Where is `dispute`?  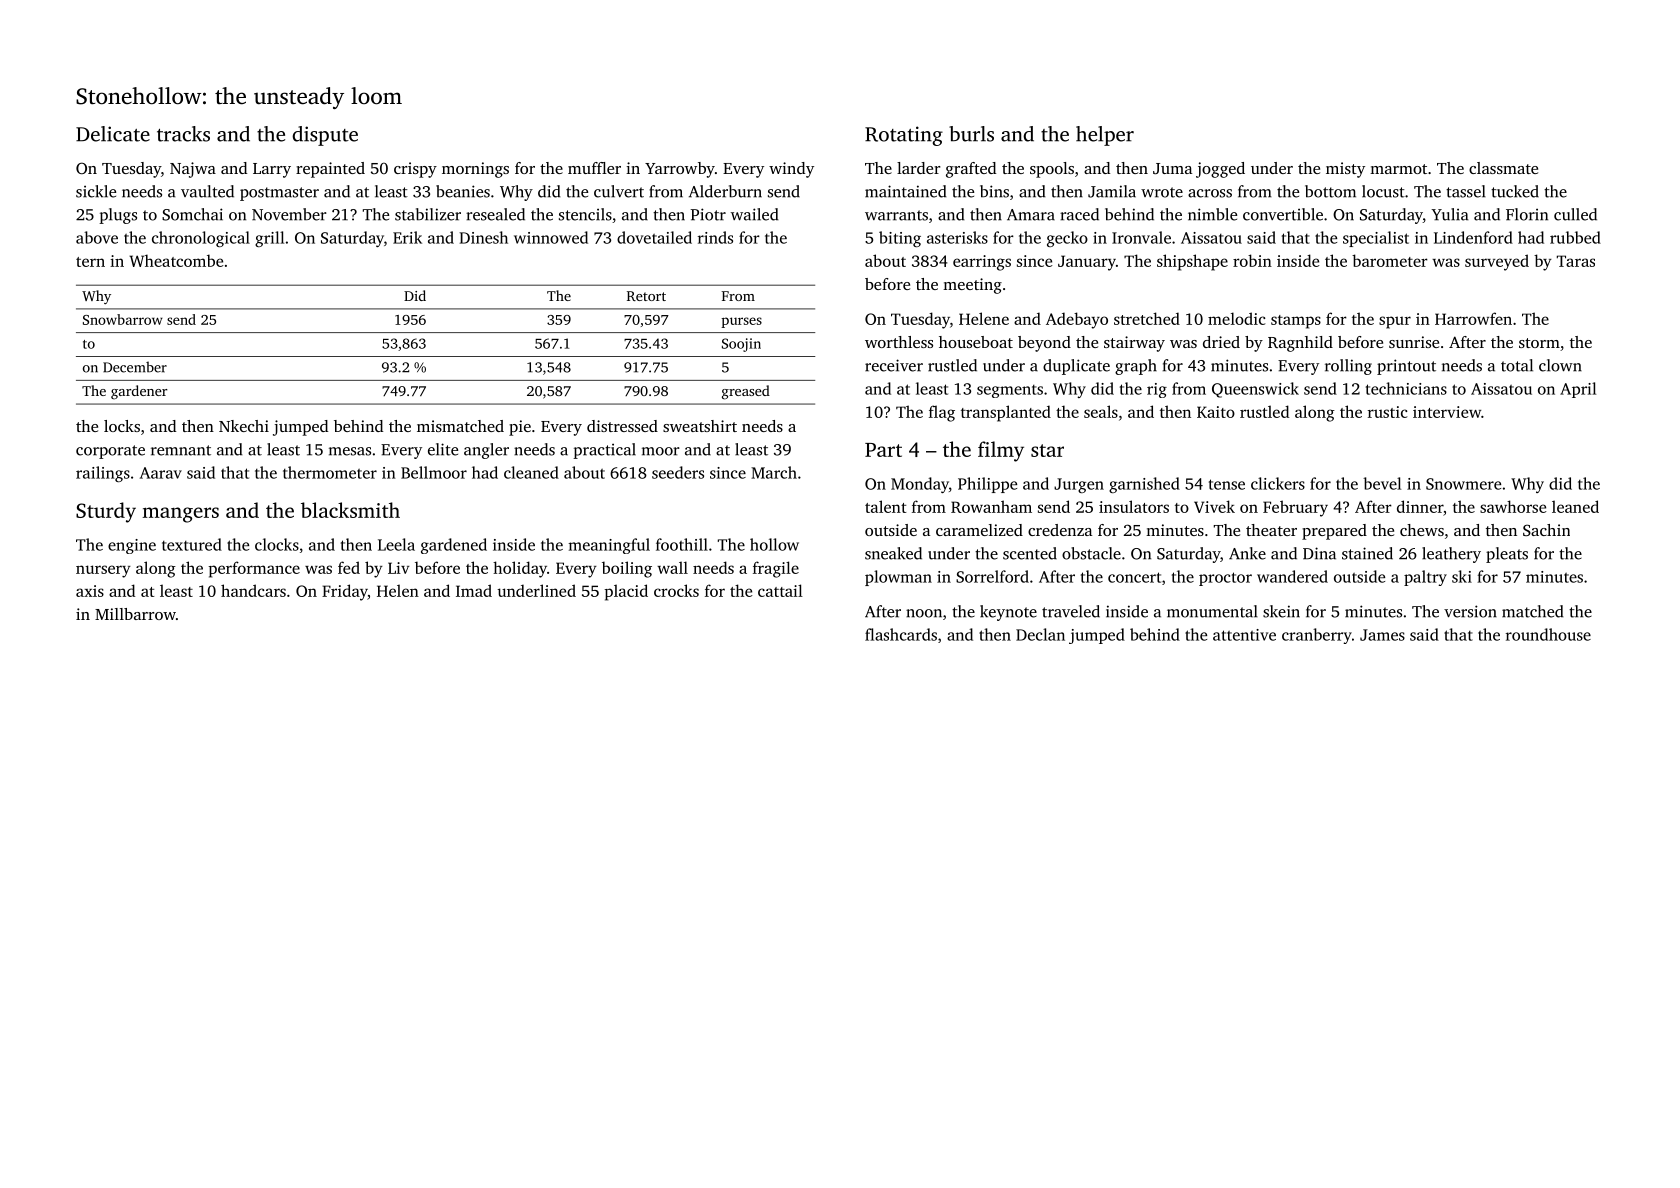 dispute is located at coordinates (325, 136).
